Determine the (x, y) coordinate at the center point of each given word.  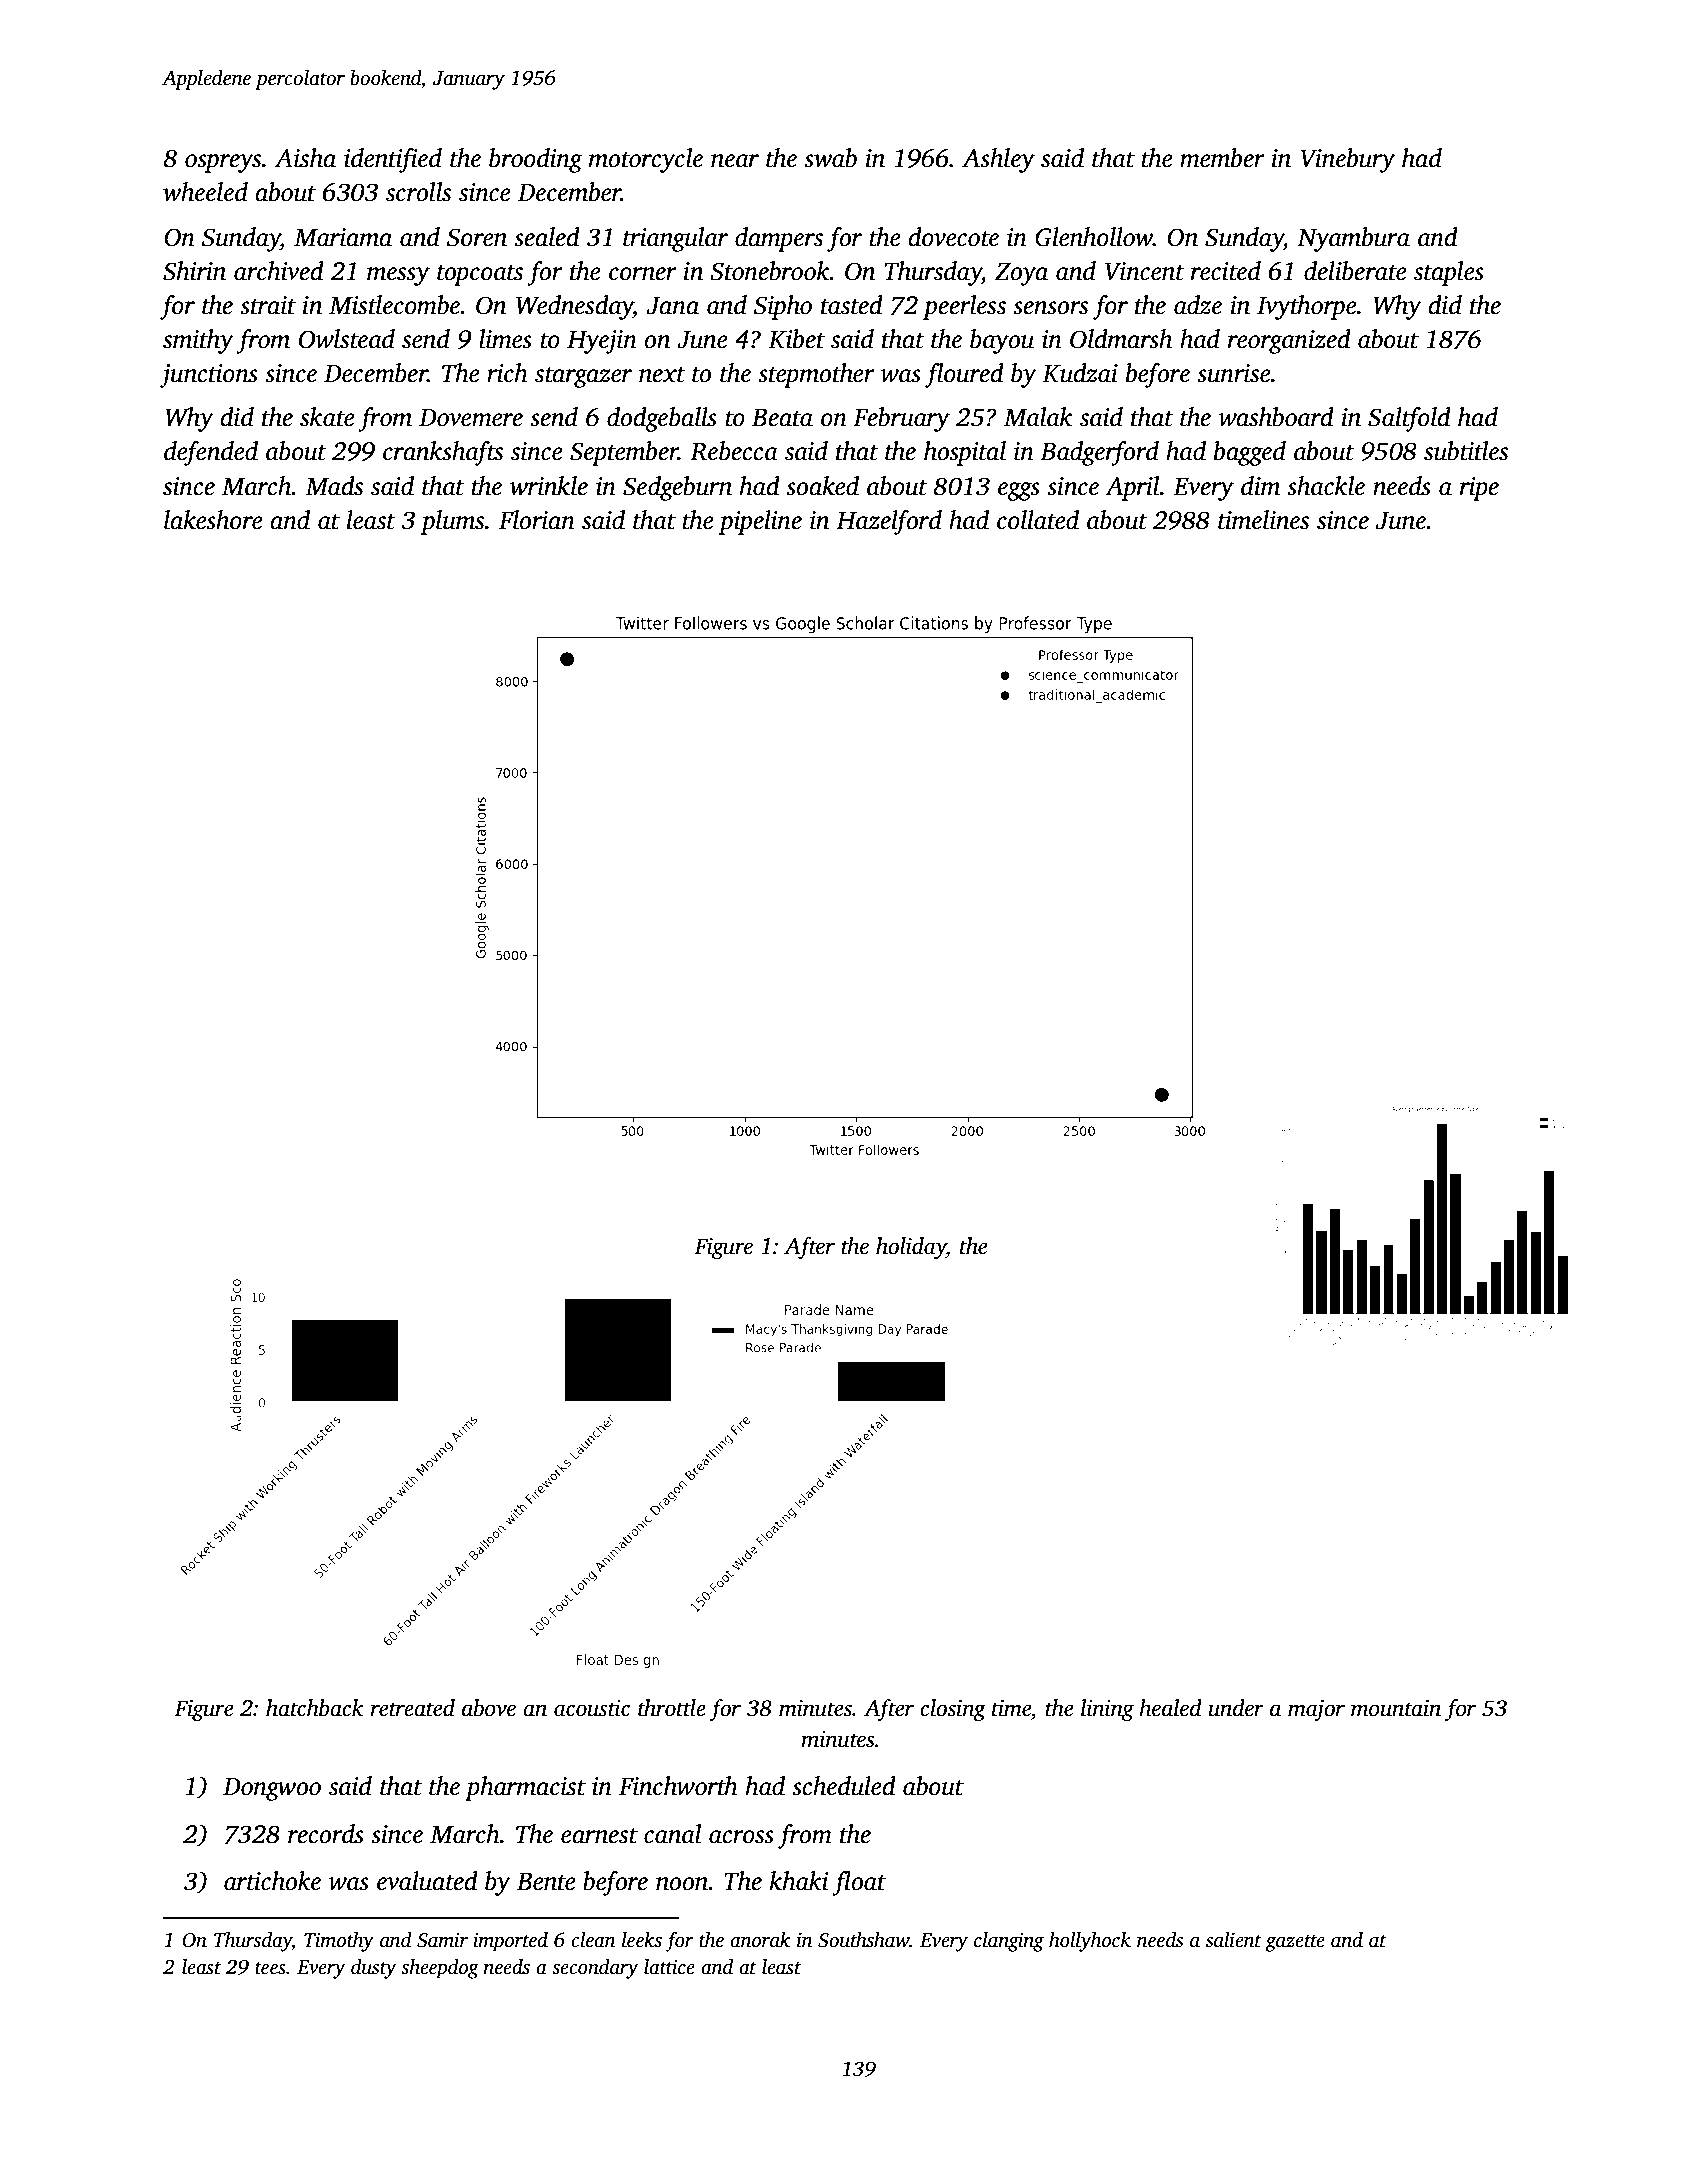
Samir (442, 1940)
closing (953, 1710)
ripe (1479, 489)
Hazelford (889, 522)
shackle (1326, 486)
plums (452, 522)
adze (1198, 305)
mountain (1396, 1708)
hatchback (315, 1708)
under (1236, 1708)
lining (1107, 1710)
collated (1038, 520)
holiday (911, 1248)
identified (393, 160)
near (735, 161)
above (489, 1708)
